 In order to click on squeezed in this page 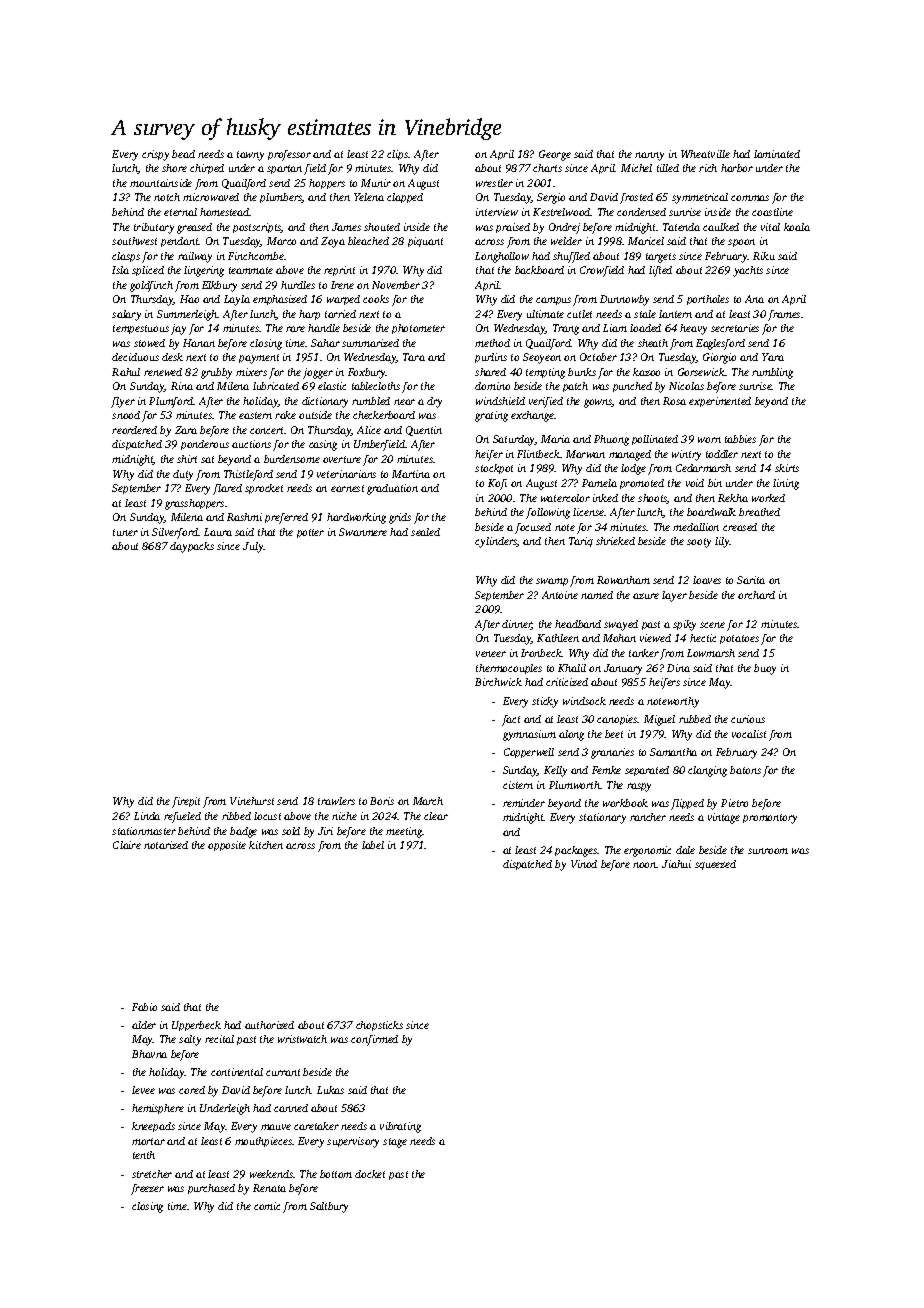, I will do `click(715, 865)`.
